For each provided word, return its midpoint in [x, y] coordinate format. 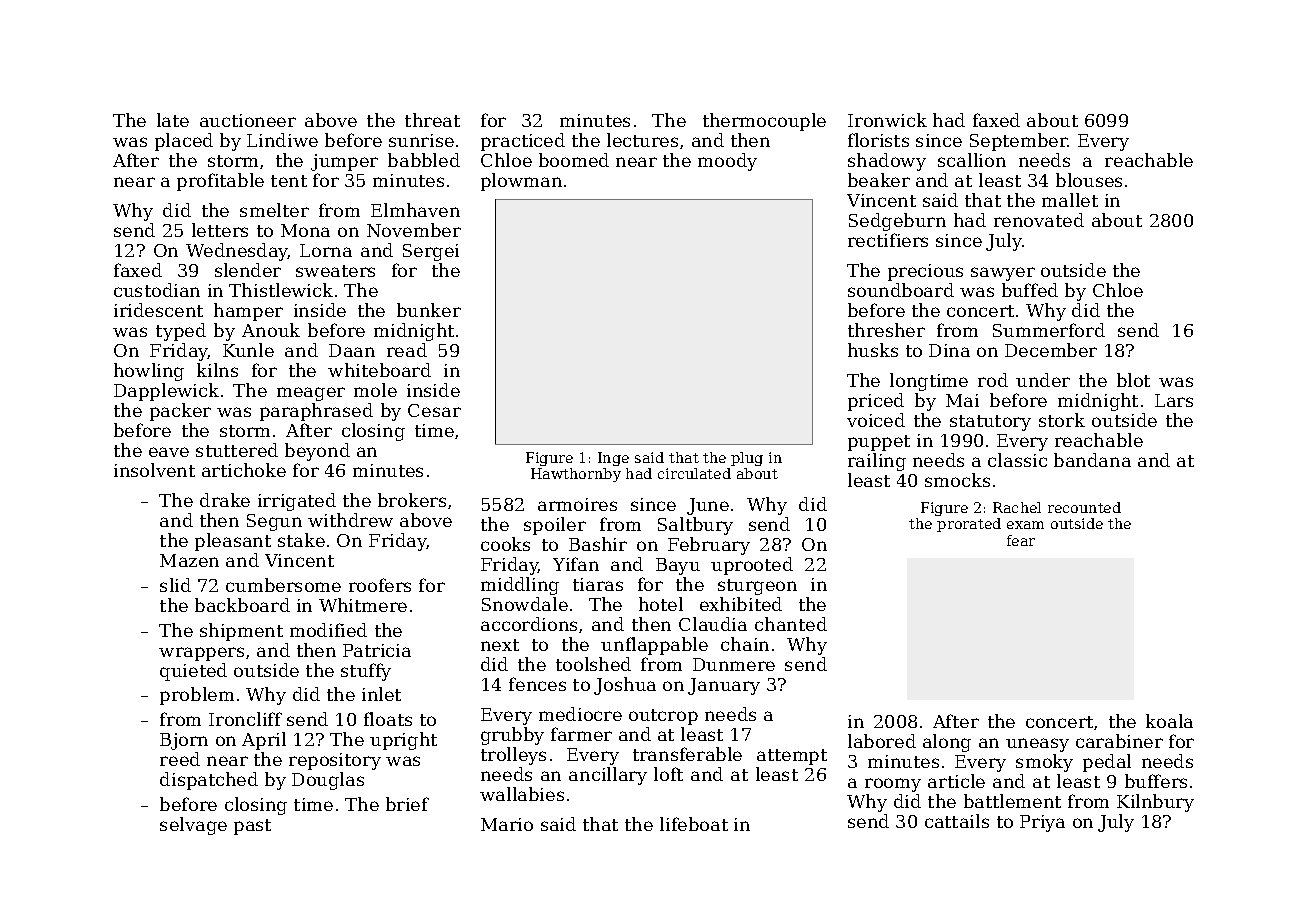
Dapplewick [166, 392]
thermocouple [764, 122]
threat [432, 120]
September [1019, 142]
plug [747, 459]
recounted [1084, 507]
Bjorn [184, 741]
